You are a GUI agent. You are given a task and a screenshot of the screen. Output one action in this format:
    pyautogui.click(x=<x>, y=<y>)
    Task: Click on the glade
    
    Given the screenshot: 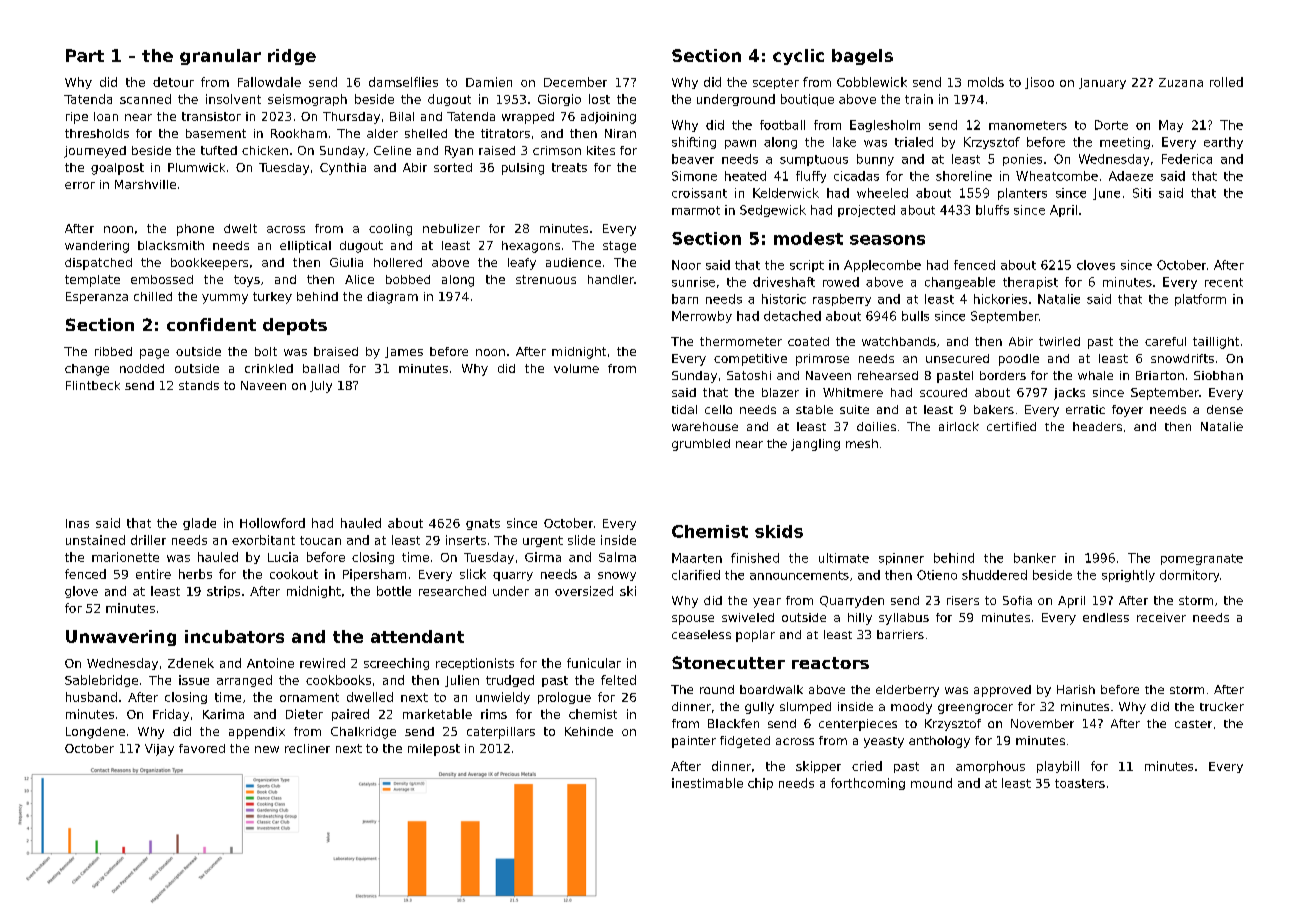 What is the action you would take?
    pyautogui.click(x=199, y=524)
